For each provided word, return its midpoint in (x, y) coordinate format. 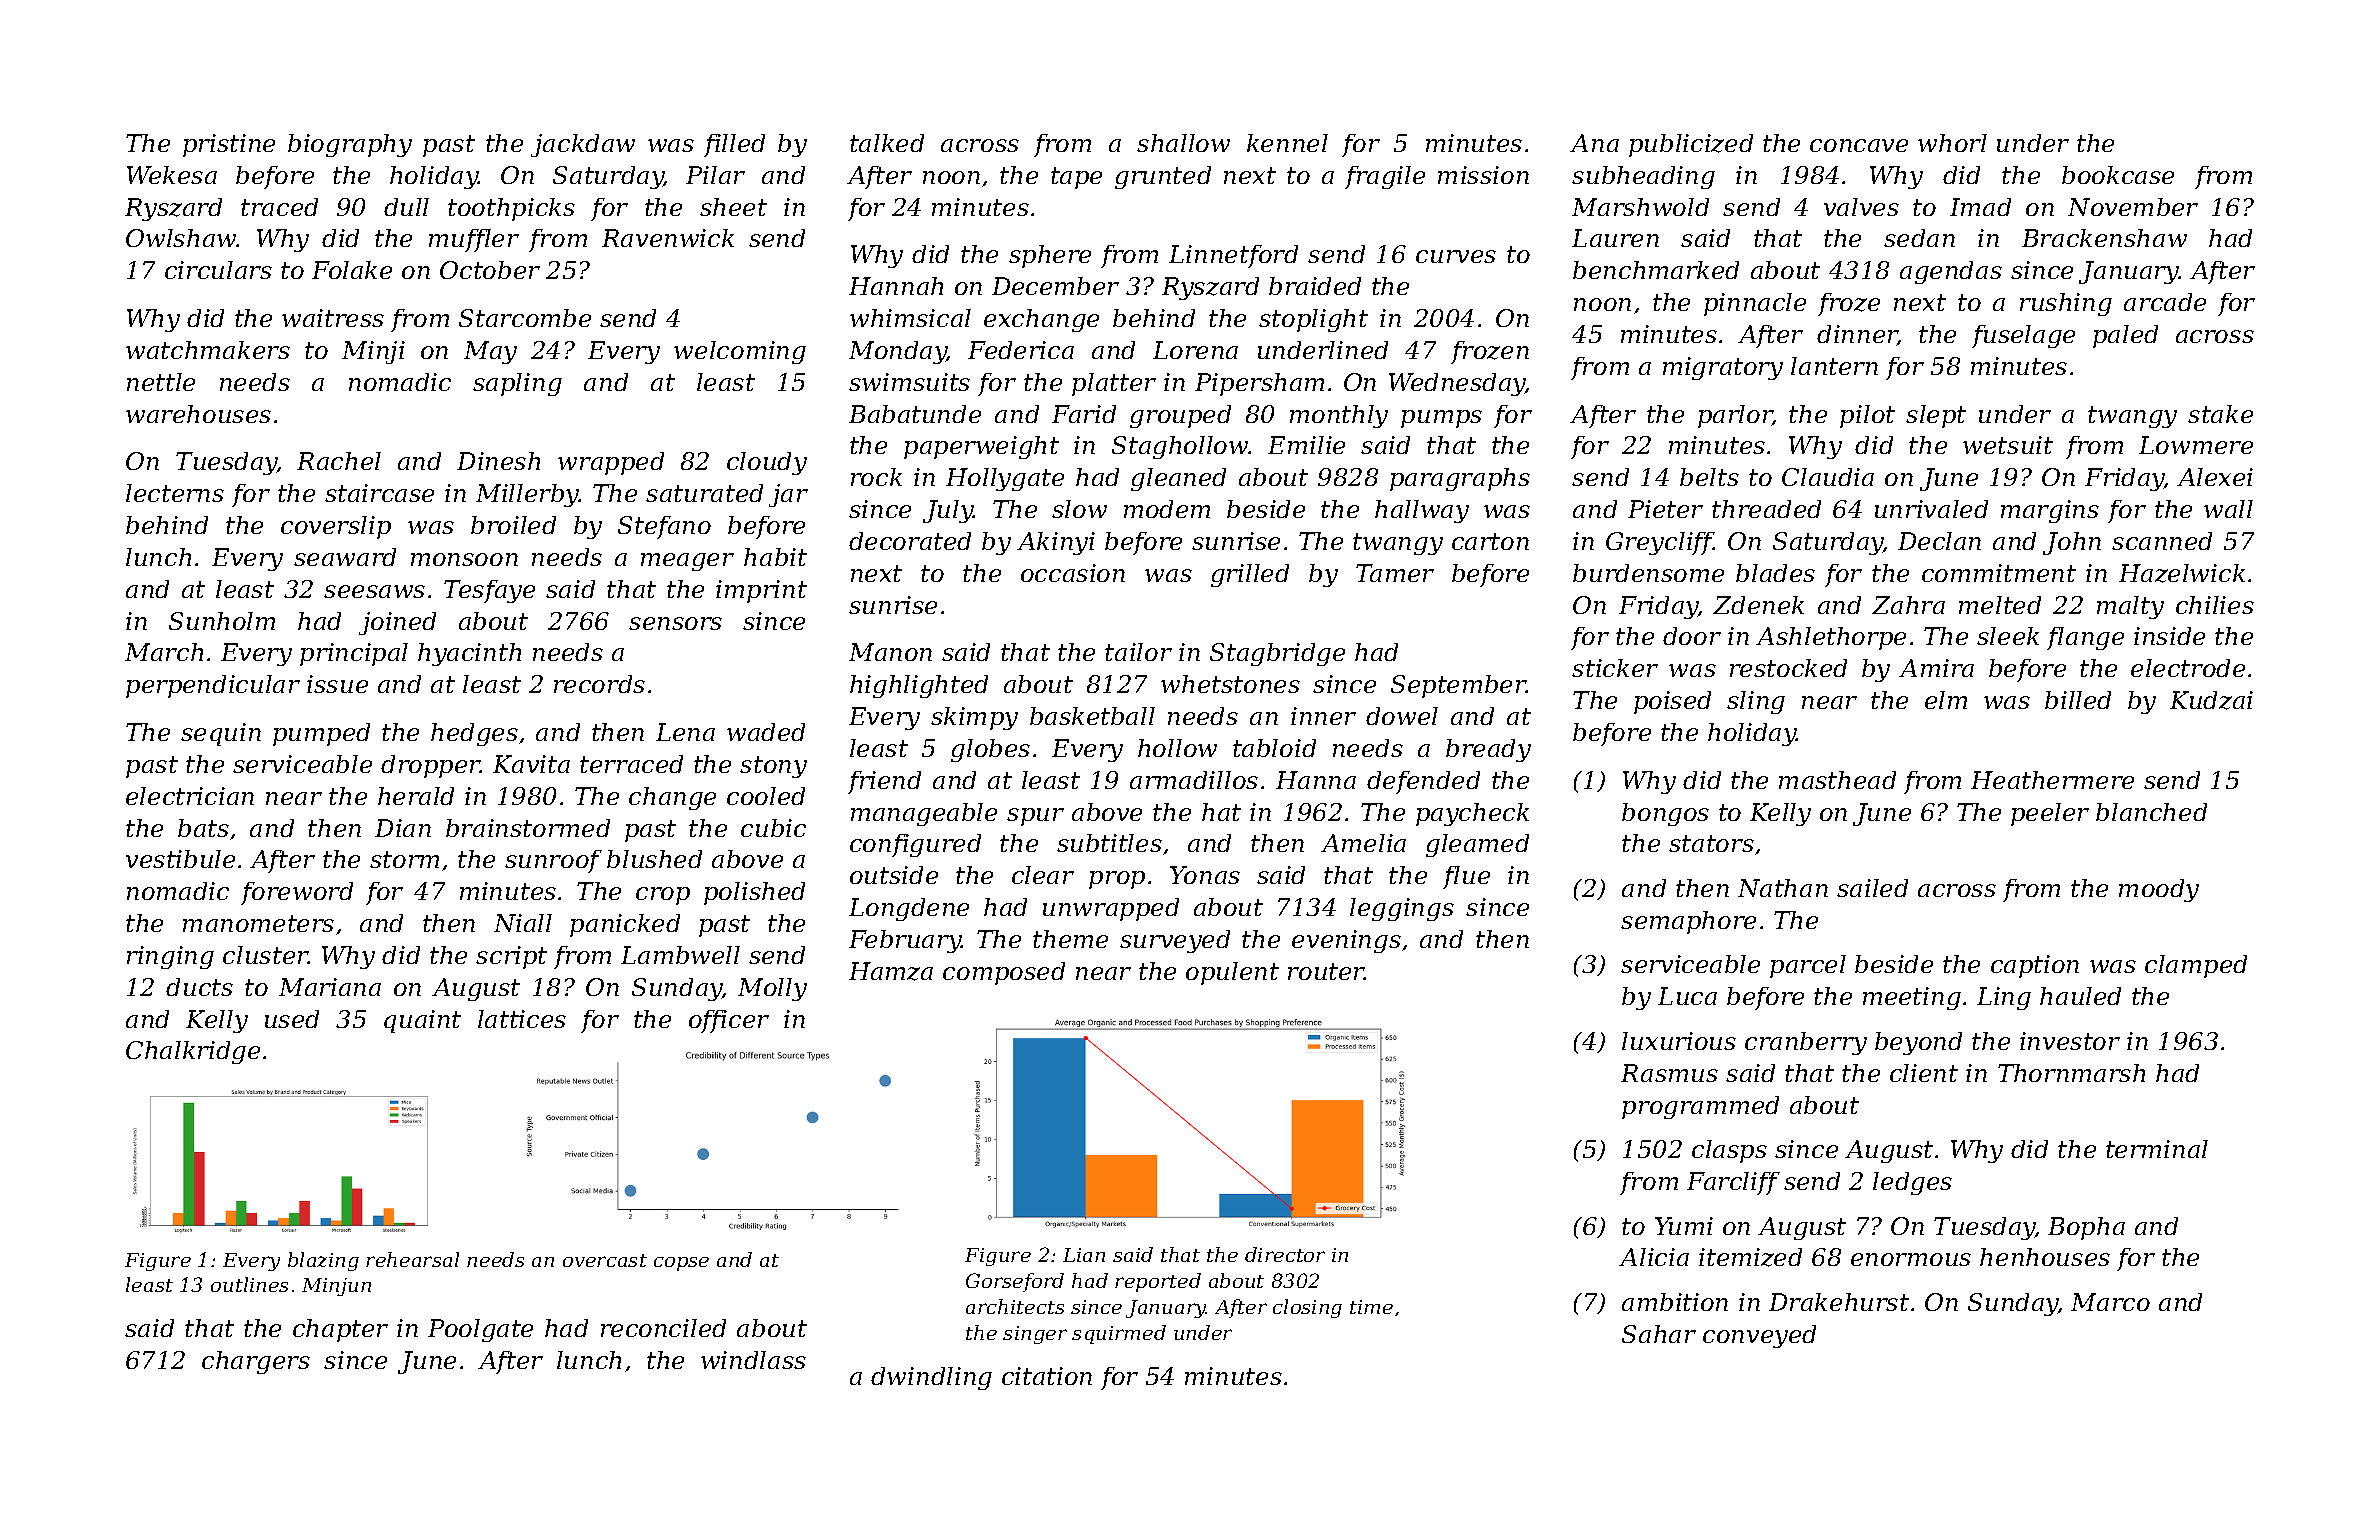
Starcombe (525, 318)
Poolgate (480, 1330)
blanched (2151, 812)
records (599, 684)
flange (2085, 638)
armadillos (1194, 780)
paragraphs (1460, 479)
